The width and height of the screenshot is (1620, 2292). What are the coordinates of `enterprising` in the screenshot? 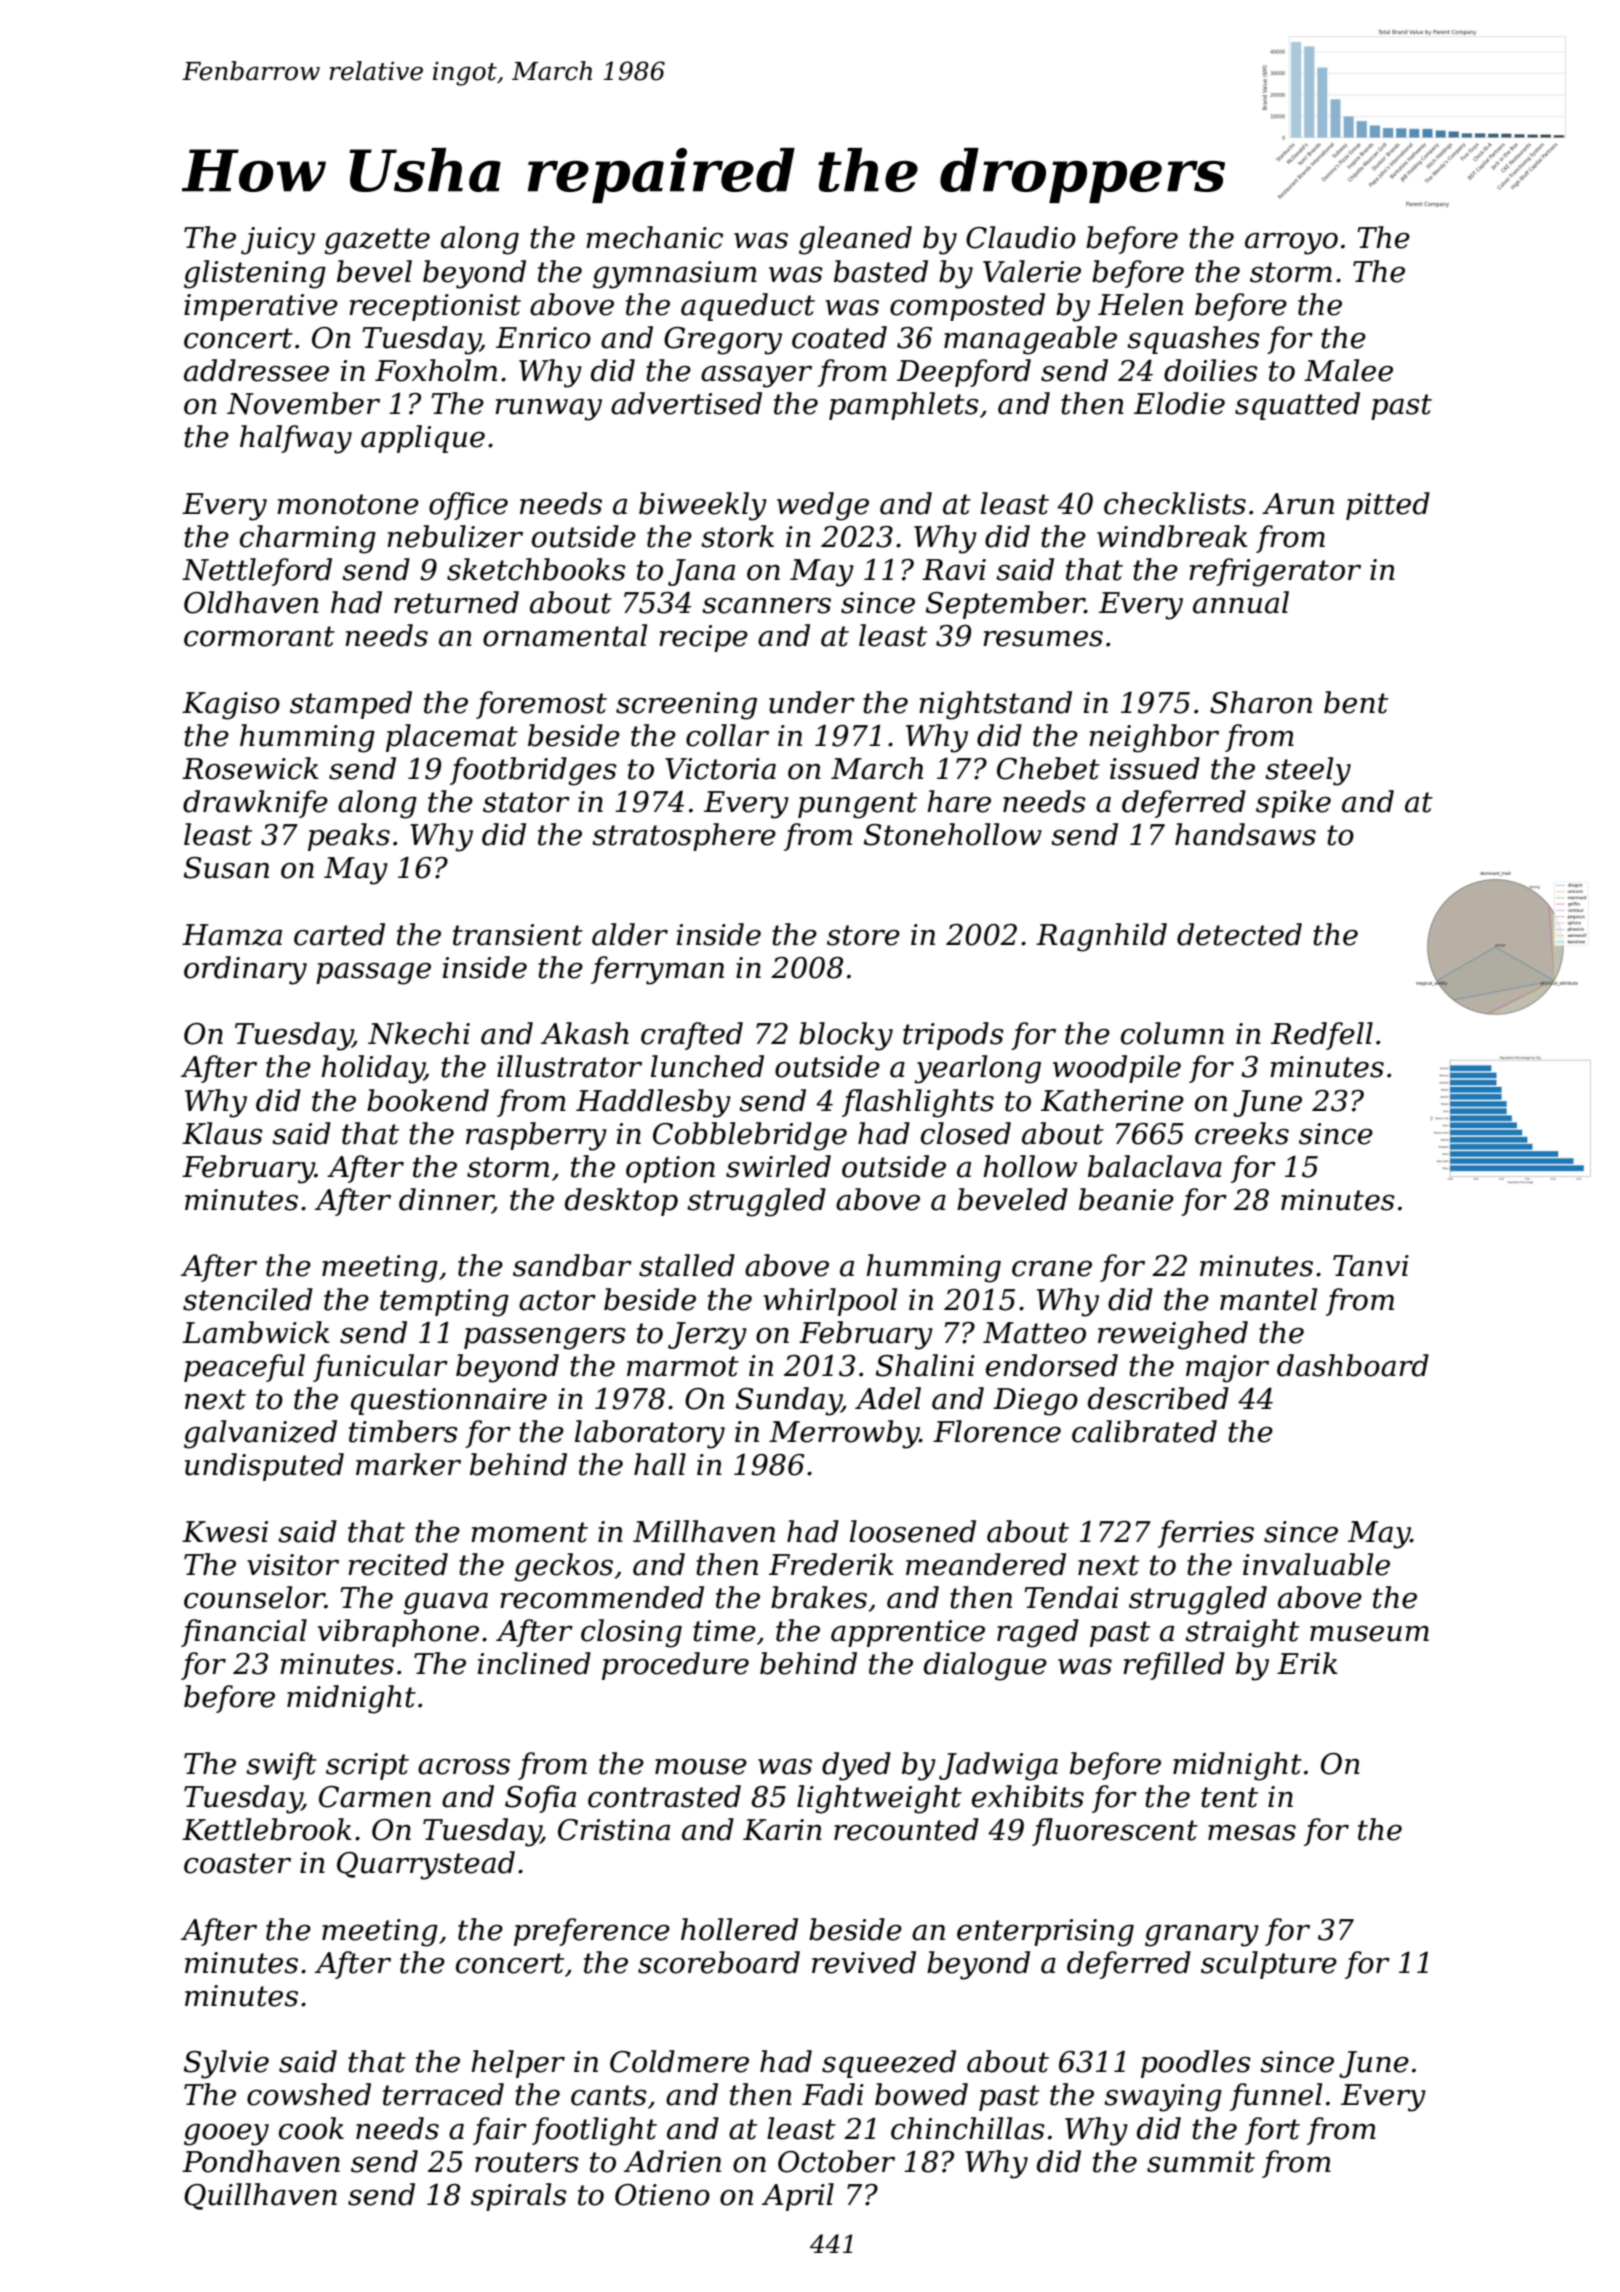 It's located at (1045, 1933).
